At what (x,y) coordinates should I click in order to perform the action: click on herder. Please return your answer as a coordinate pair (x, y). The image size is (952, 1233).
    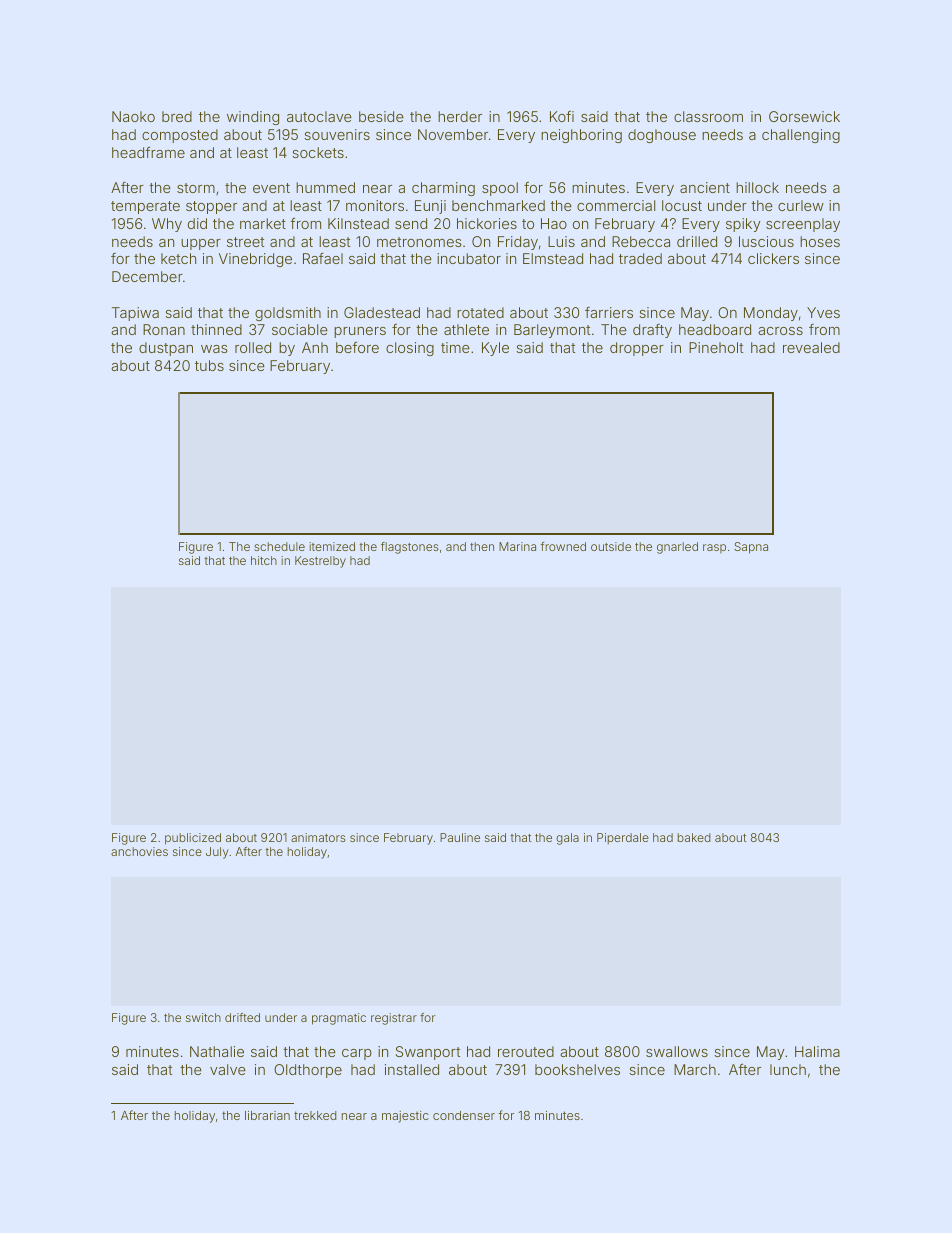
    Looking at the image, I should click on (460, 116).
